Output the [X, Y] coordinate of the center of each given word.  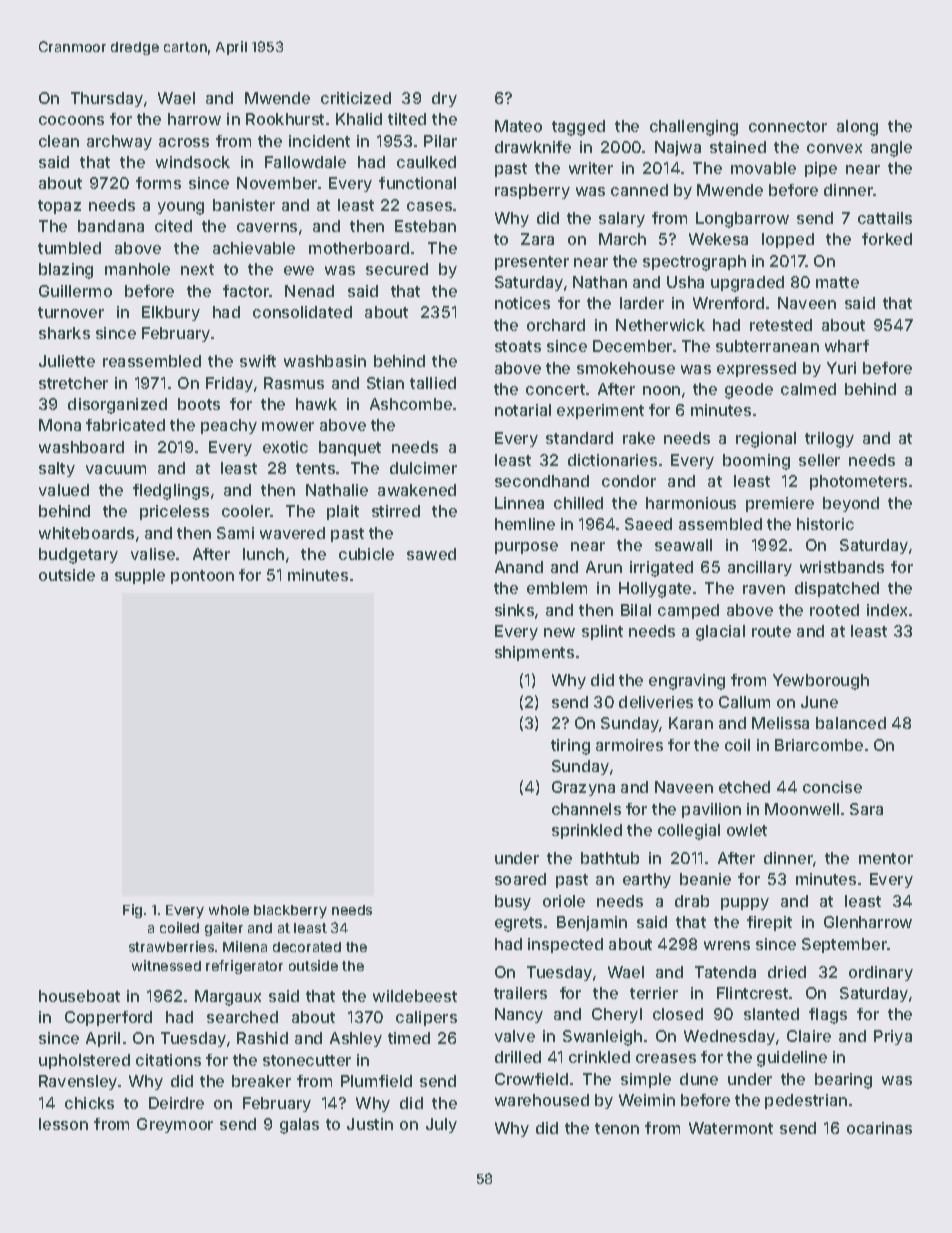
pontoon [202, 577]
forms [158, 183]
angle [891, 149]
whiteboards [86, 533]
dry [444, 99]
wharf [847, 346]
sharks [64, 333]
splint [602, 632]
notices [522, 303]
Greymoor [175, 1125]
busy [513, 902]
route [771, 631]
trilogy [829, 440]
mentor [886, 858]
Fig [132, 911]
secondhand [542, 481]
